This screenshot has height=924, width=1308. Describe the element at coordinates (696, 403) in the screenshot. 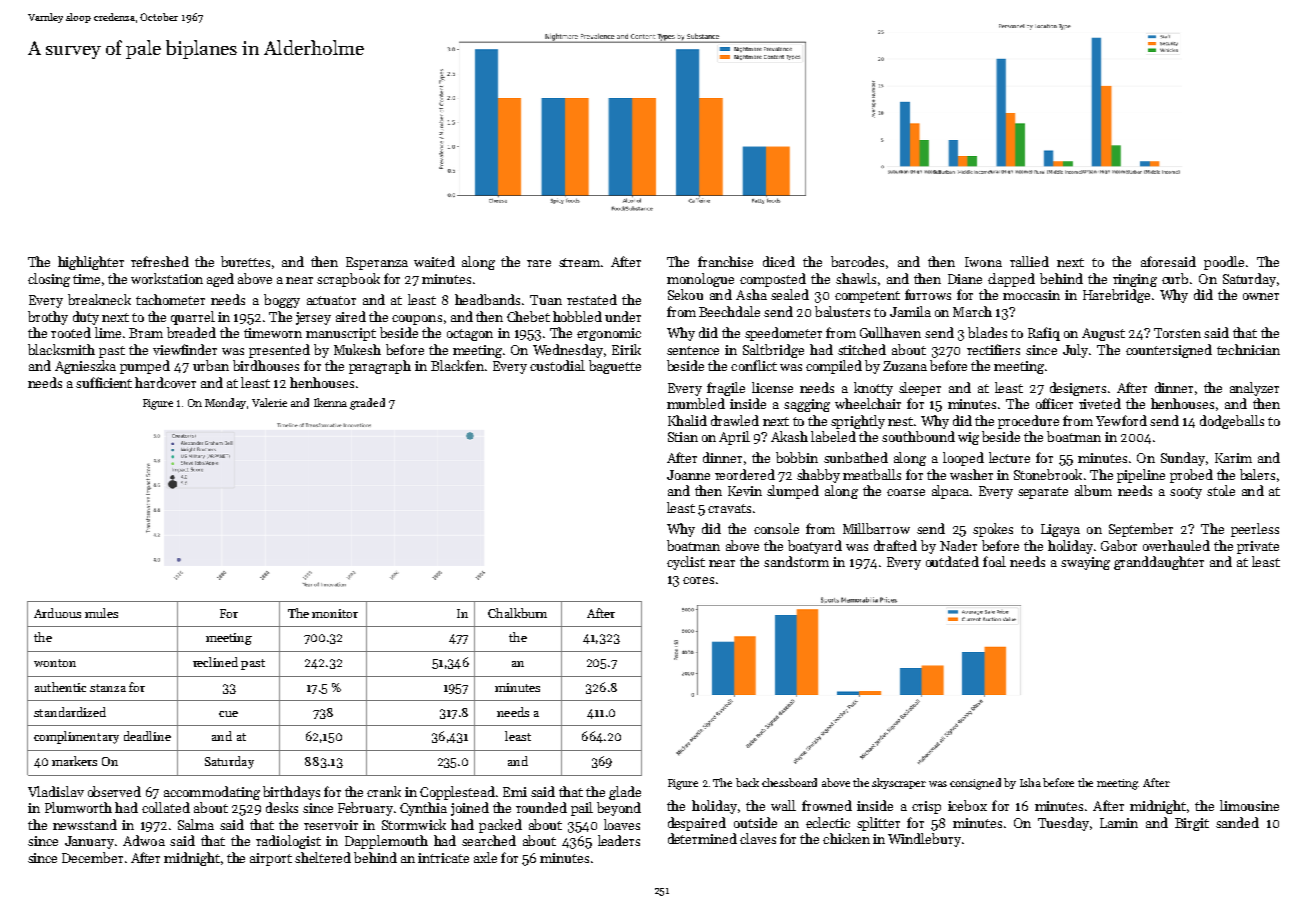

I see `mumbled` at that location.
